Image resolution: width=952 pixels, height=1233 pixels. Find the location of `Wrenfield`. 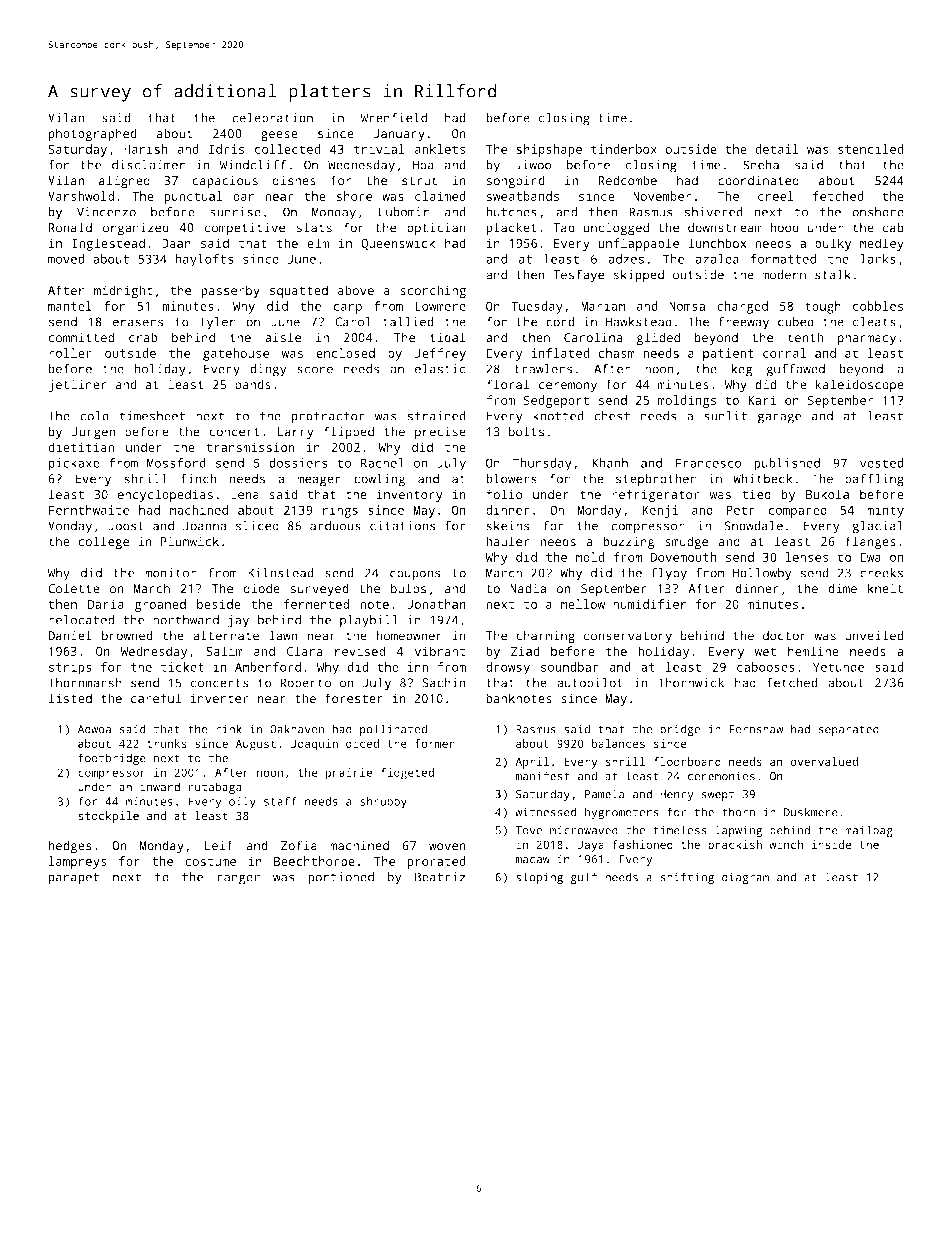

Wrenfield is located at coordinates (394, 118).
